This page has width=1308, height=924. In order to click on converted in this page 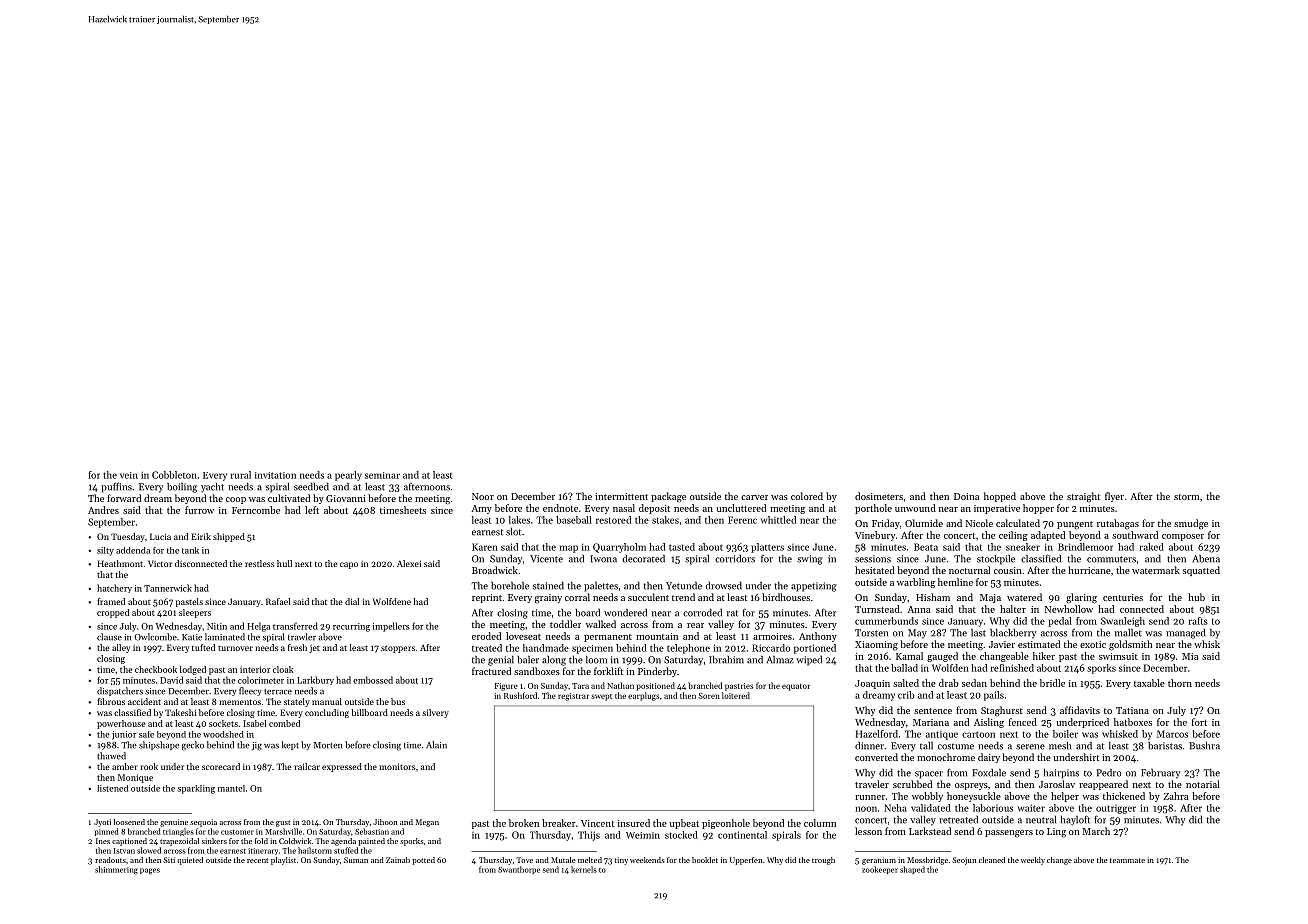, I will do `click(876, 757)`.
